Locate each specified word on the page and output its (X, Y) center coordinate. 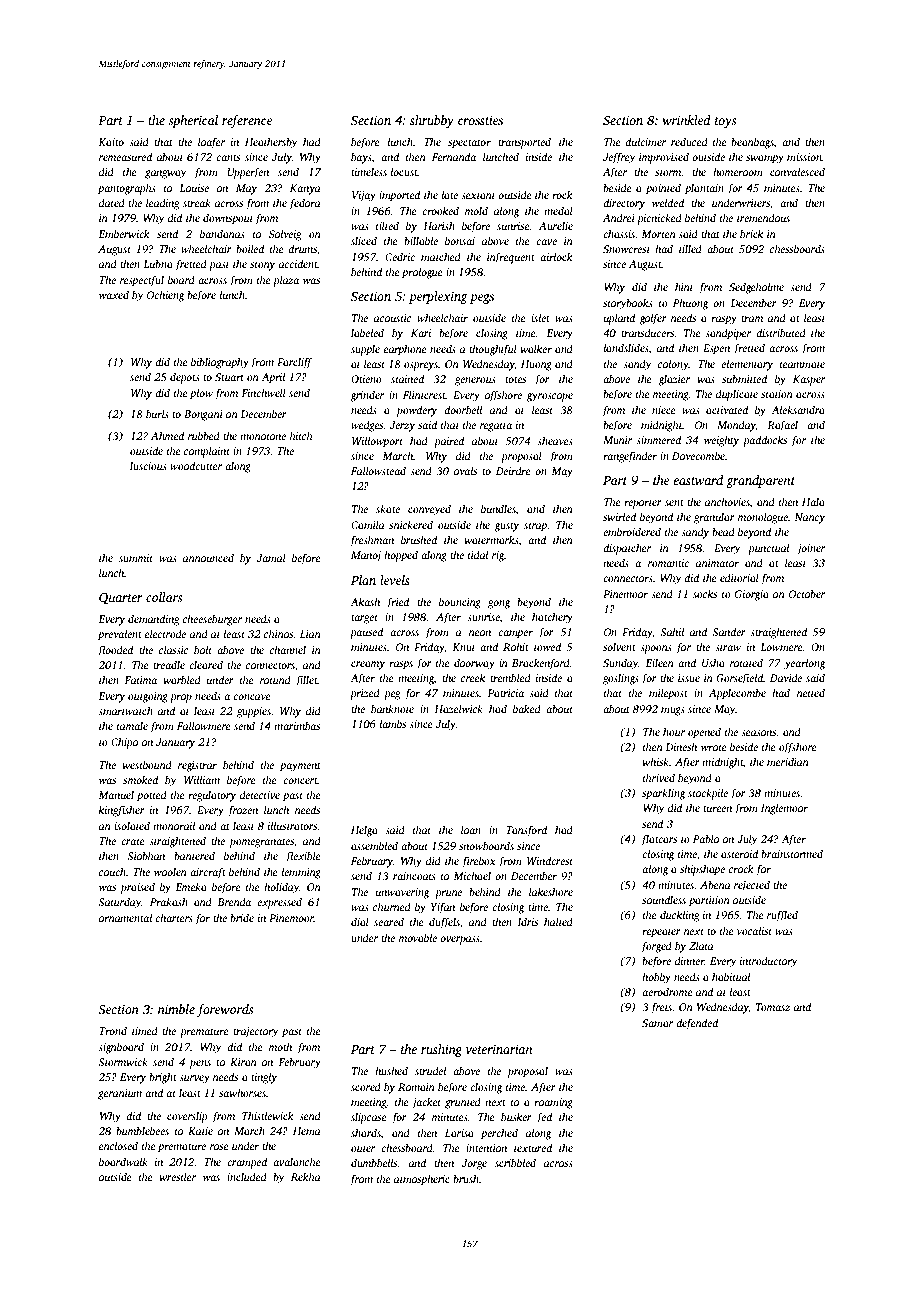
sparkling (663, 794)
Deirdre (513, 470)
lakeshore (551, 891)
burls (157, 413)
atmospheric (422, 1180)
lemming (301, 873)
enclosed (118, 1145)
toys (725, 122)
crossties (480, 120)
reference (247, 121)
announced (208, 557)
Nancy (809, 518)
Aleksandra (798, 409)
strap (535, 527)
